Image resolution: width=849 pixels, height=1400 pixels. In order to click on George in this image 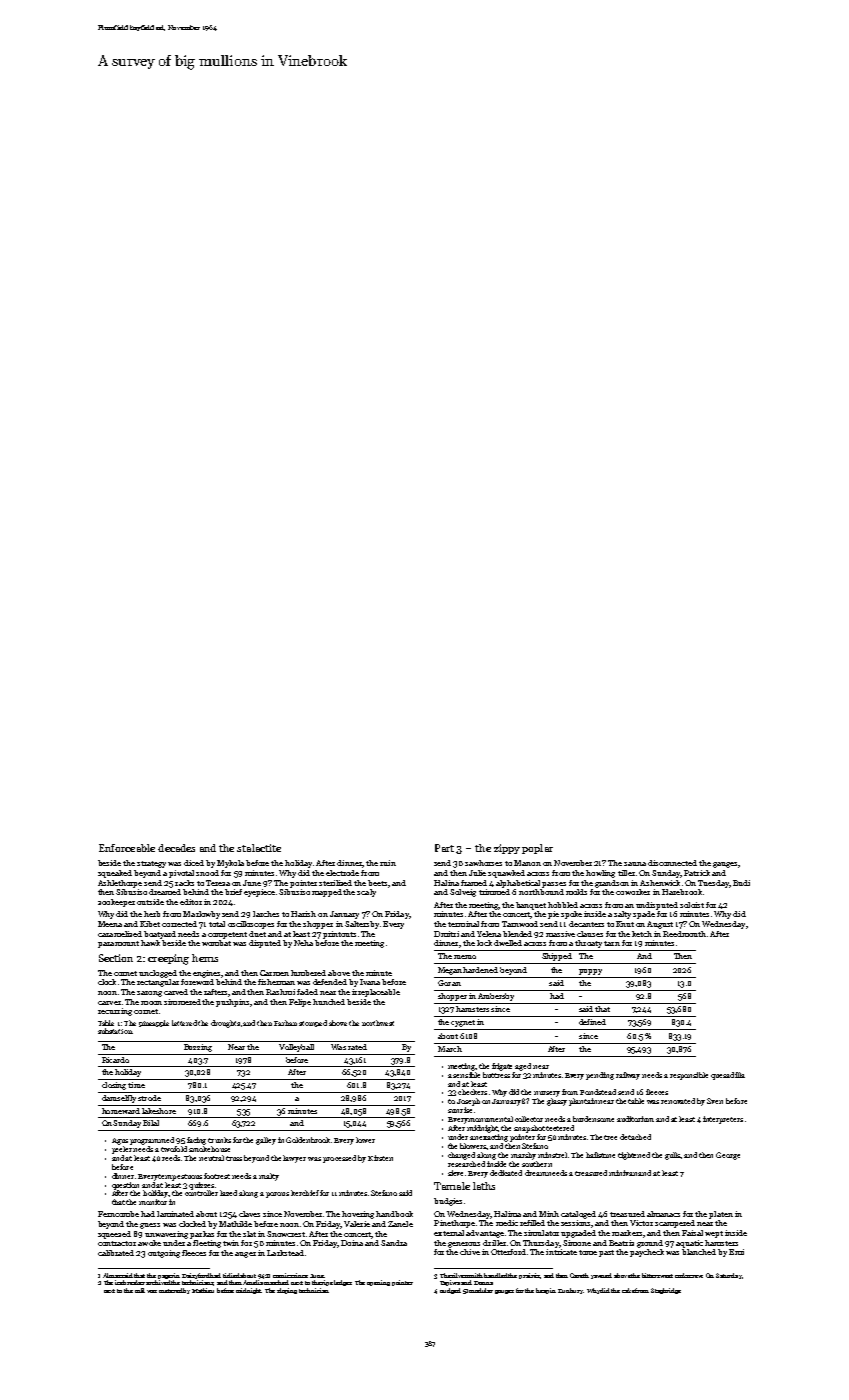, I will do `click(728, 1156)`.
